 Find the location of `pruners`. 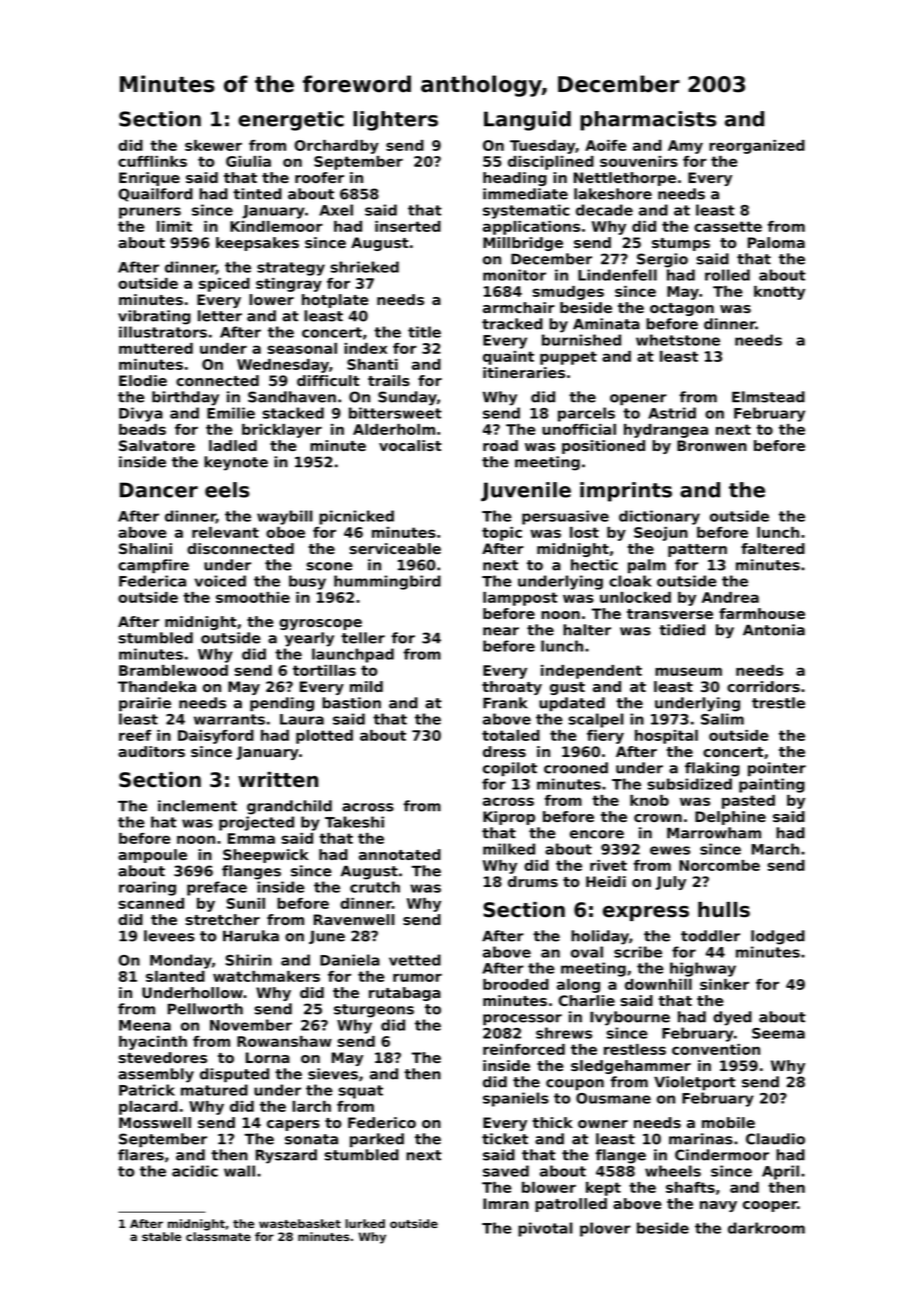

pruners is located at coordinates (150, 213).
